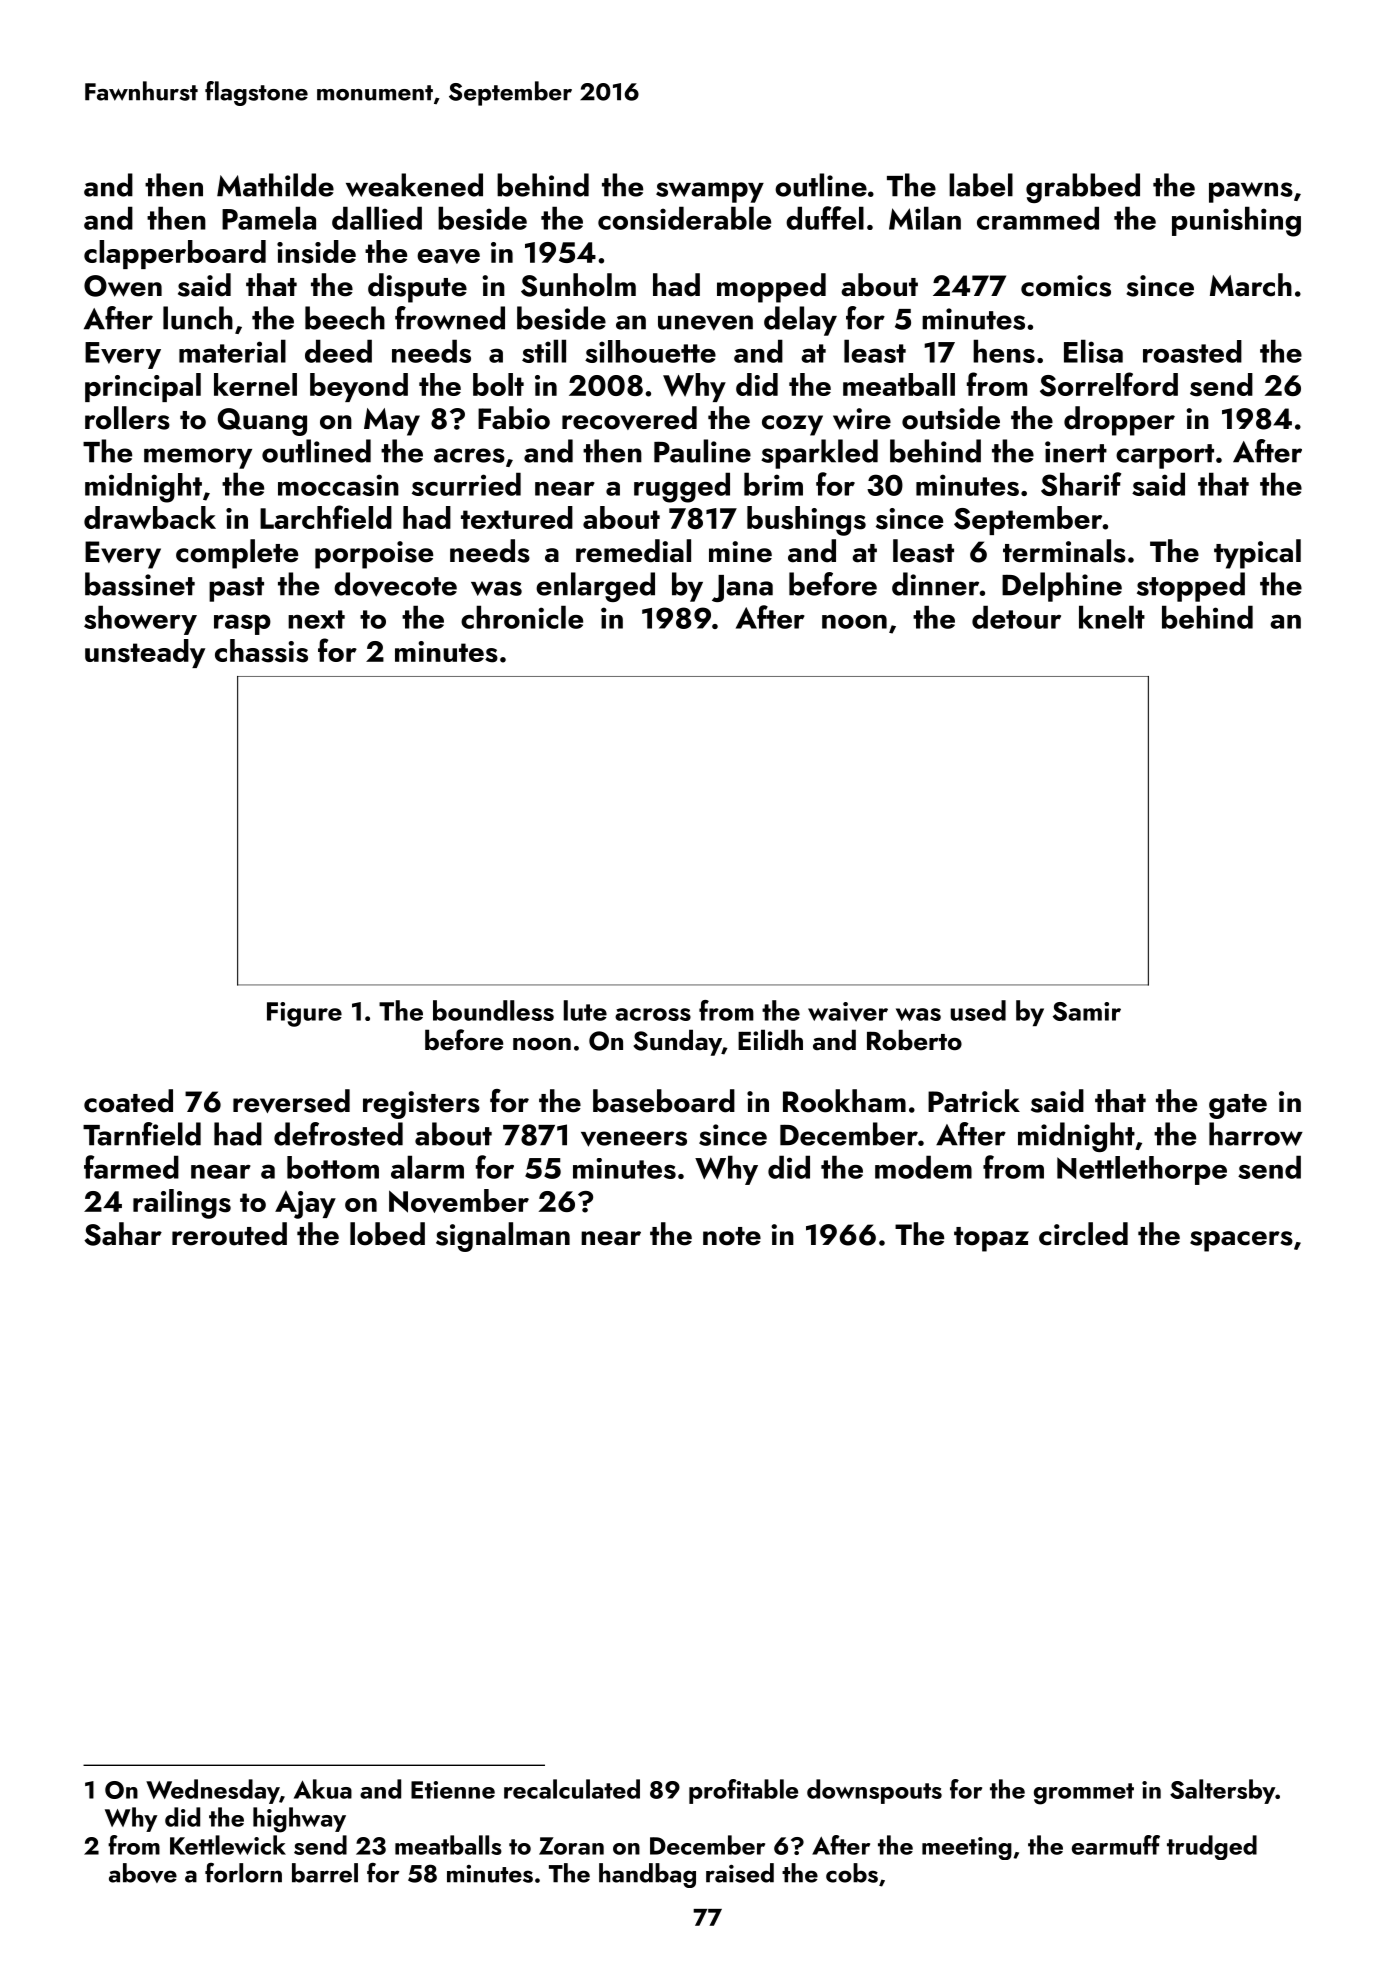  I want to click on note, so click(732, 1236).
